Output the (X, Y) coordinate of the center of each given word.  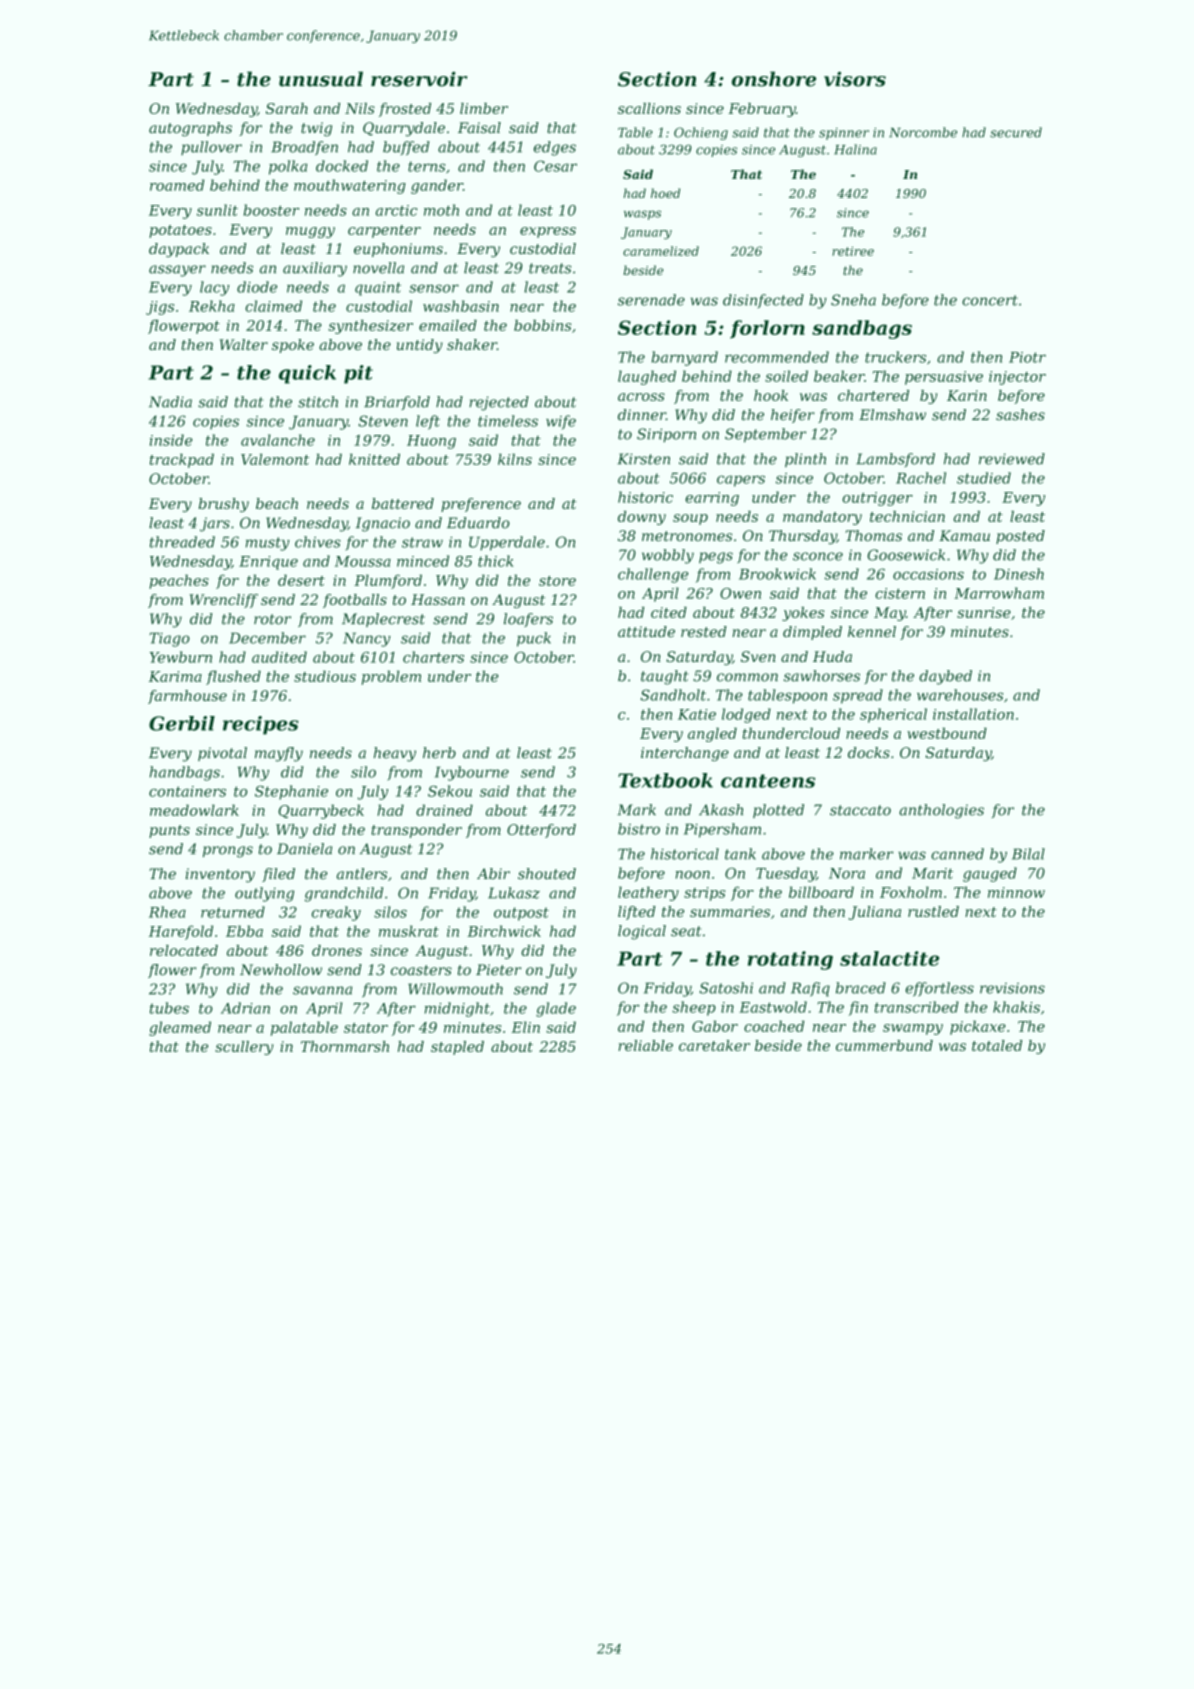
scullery (244, 1048)
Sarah (287, 108)
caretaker (714, 1045)
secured (1016, 132)
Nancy (367, 639)
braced (861, 988)
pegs (716, 558)
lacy (214, 288)
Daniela (304, 849)
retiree (853, 251)
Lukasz (514, 893)
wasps (642, 215)
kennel (872, 631)
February (762, 110)
